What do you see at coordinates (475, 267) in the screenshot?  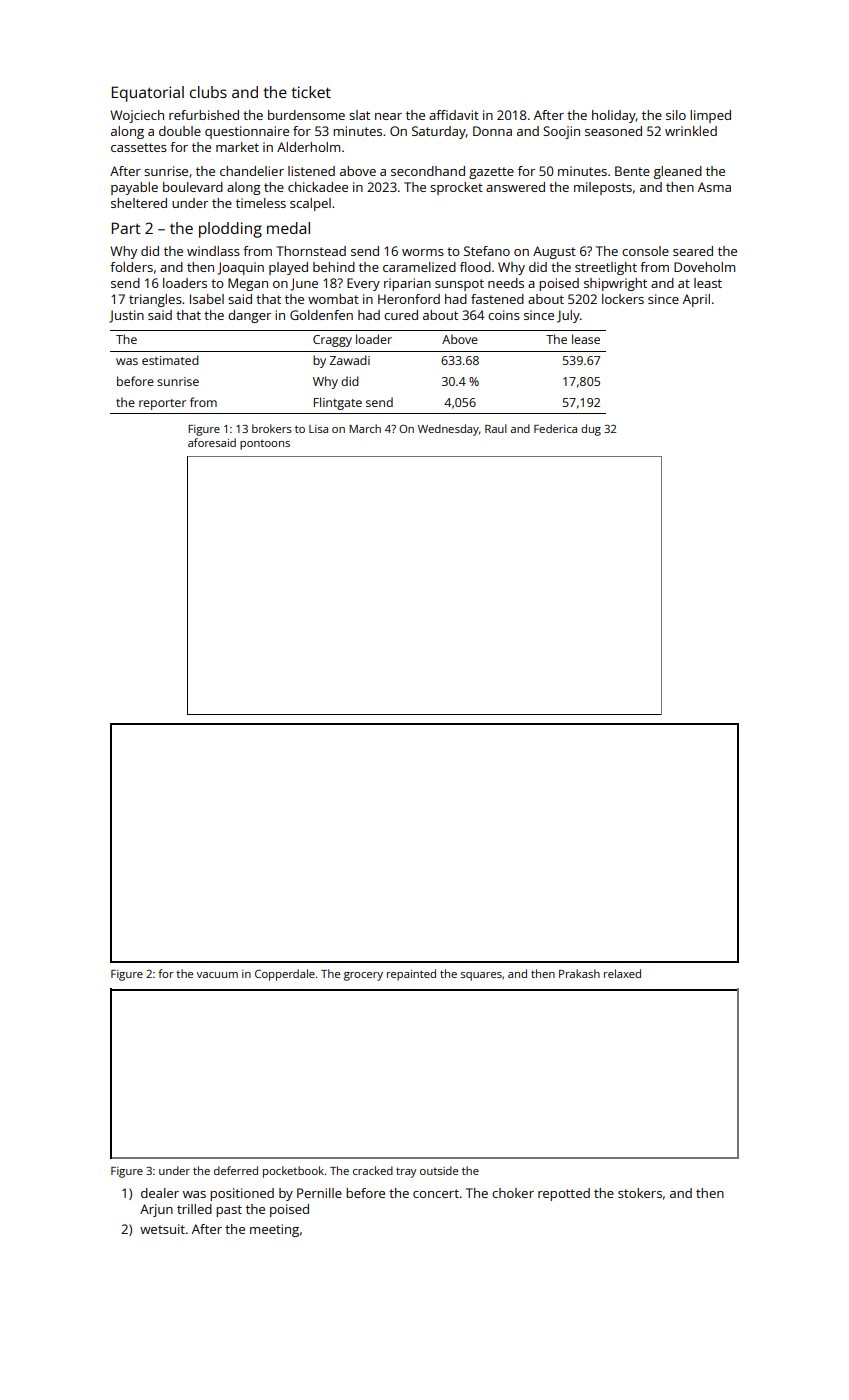 I see `flood` at bounding box center [475, 267].
